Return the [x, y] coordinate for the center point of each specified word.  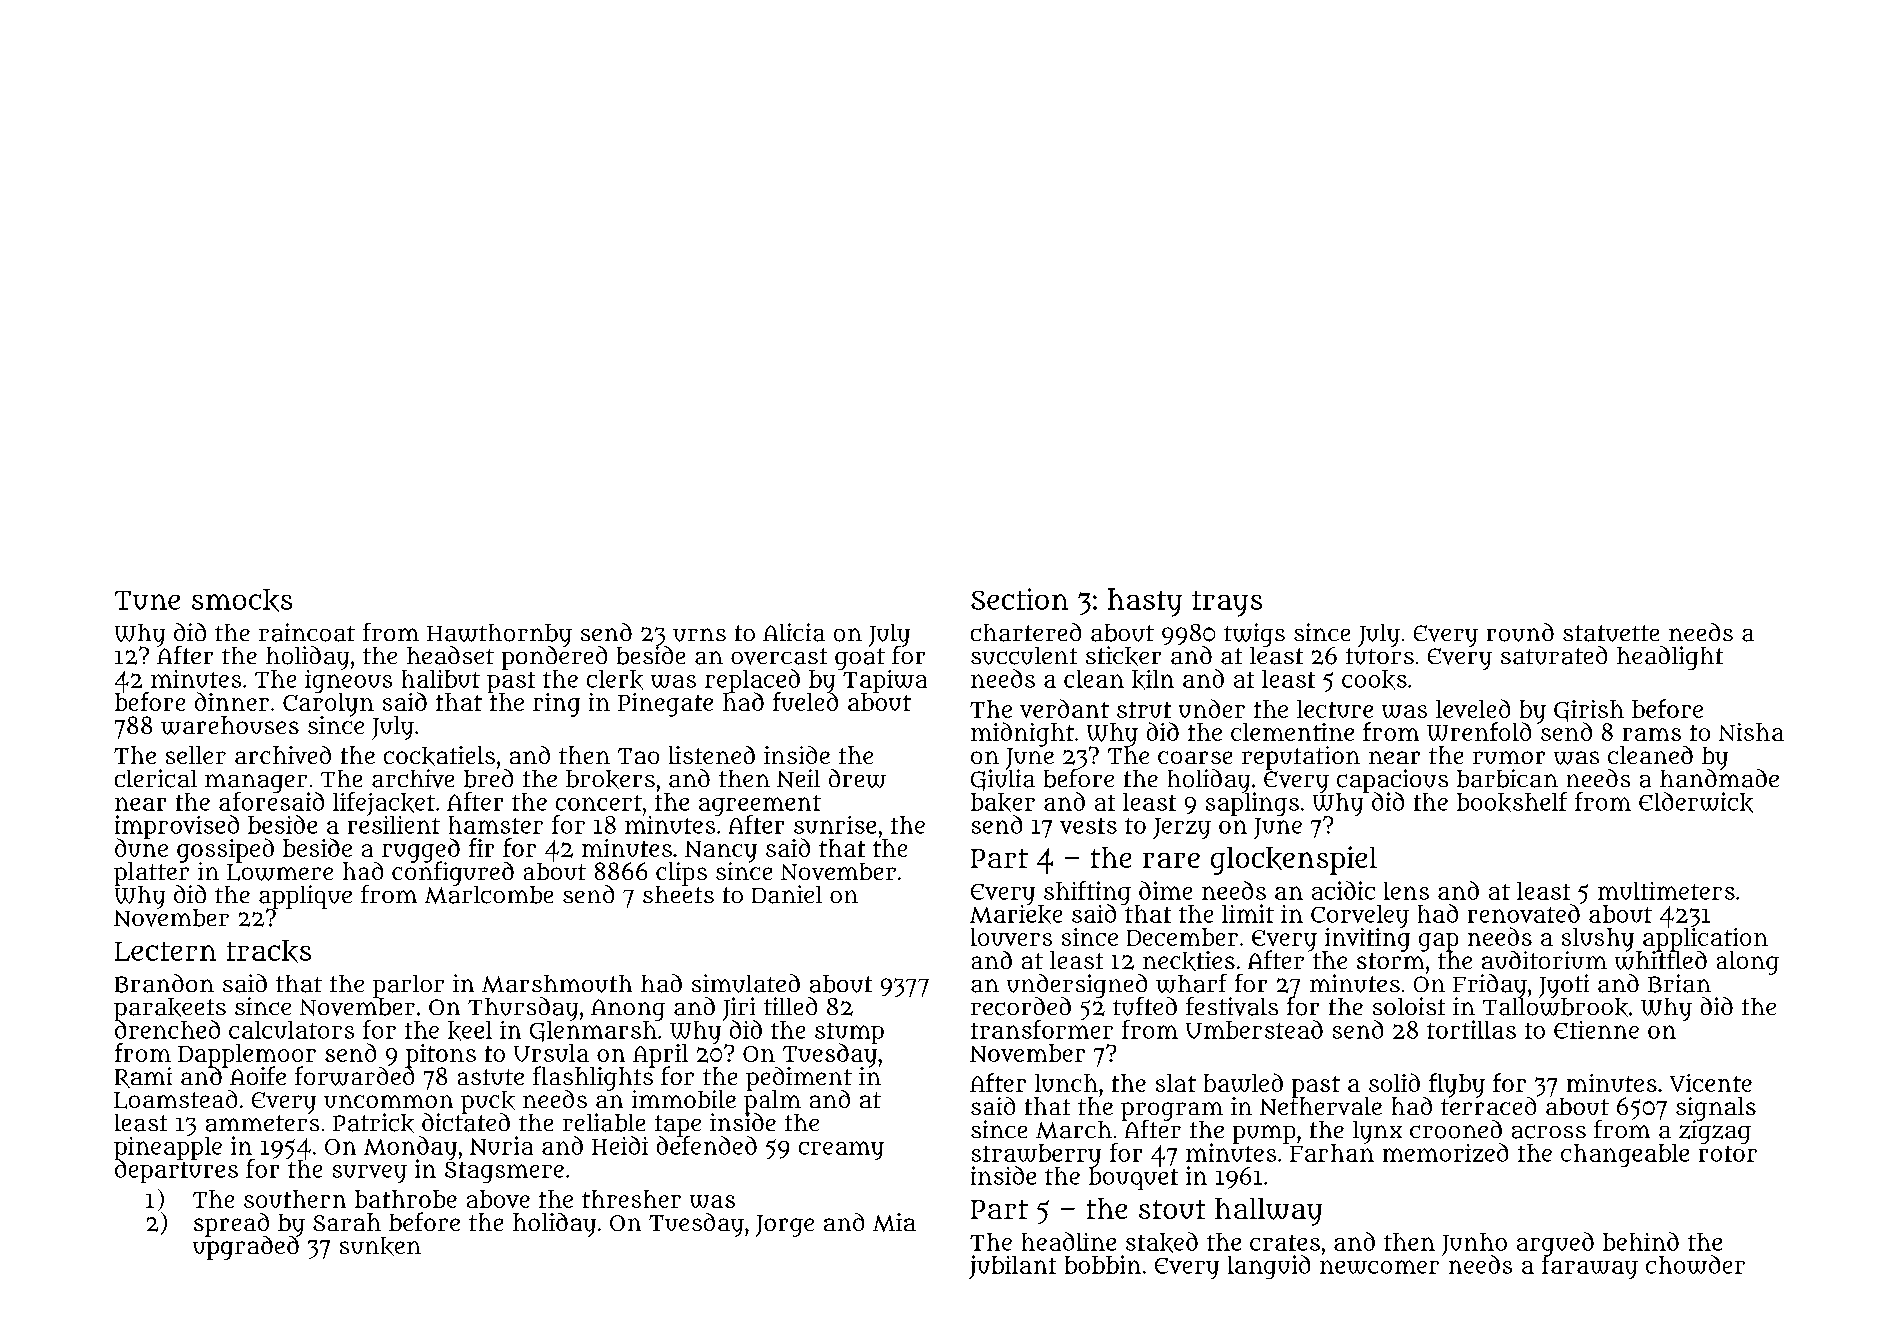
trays [1227, 604]
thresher [631, 1199]
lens [1406, 891]
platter [151, 874]
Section [1019, 599]
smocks [242, 600]
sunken [380, 1246]
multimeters [1666, 891]
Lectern [165, 951]
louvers [1011, 937]
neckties [1189, 961]
